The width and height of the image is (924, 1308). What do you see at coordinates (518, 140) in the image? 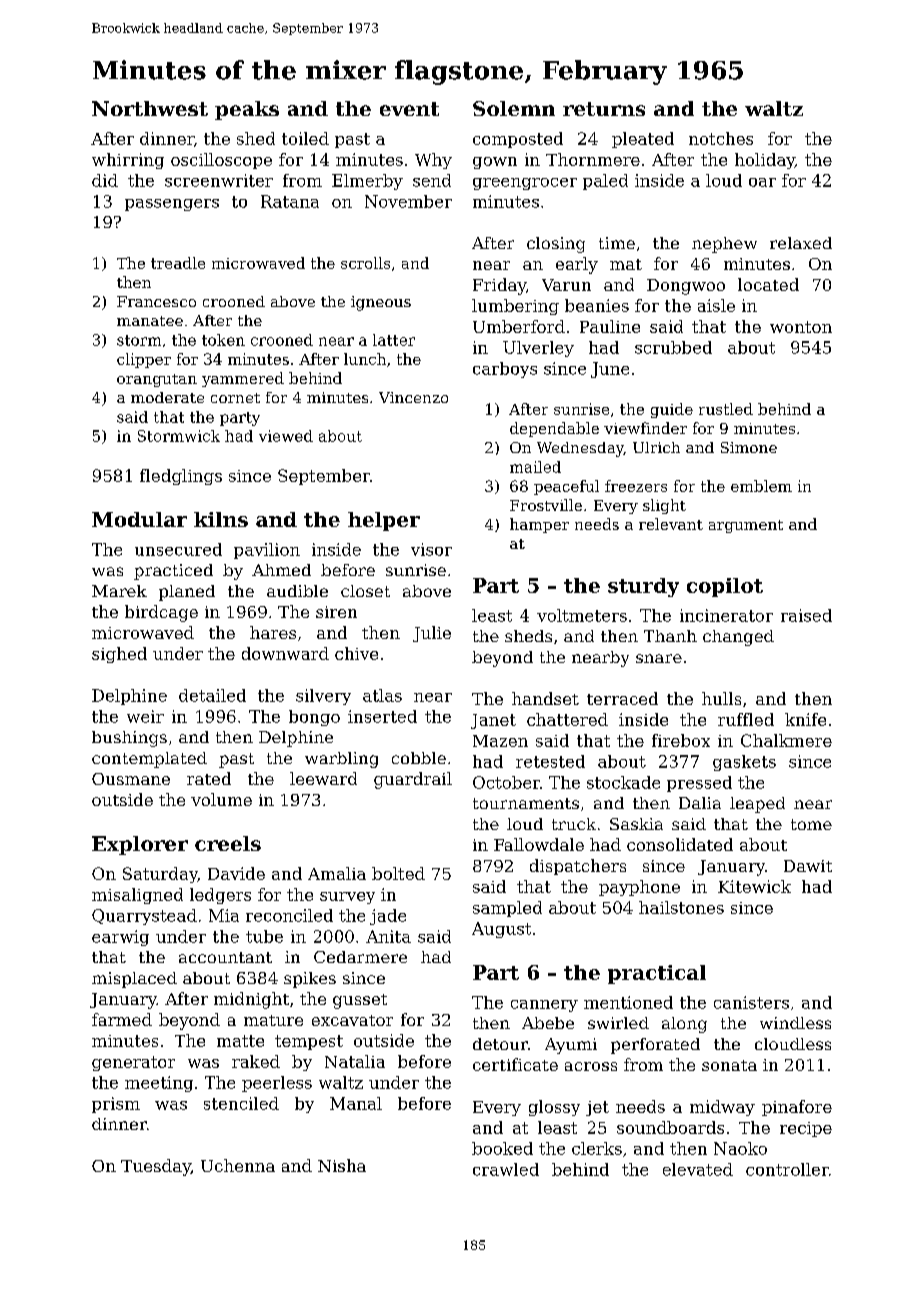
I see `composted` at bounding box center [518, 140].
